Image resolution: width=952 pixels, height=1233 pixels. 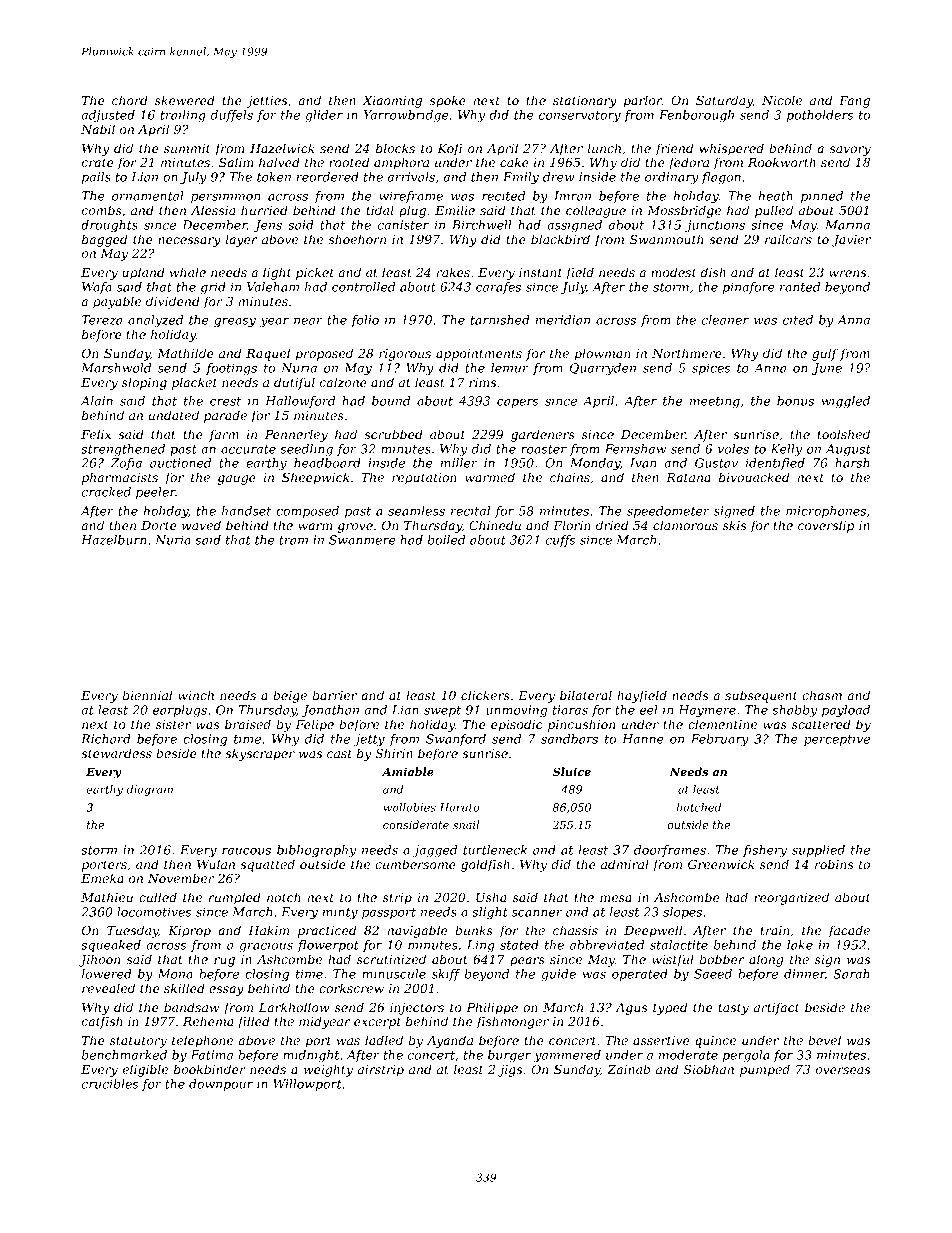 I want to click on goldfish, so click(x=485, y=865).
